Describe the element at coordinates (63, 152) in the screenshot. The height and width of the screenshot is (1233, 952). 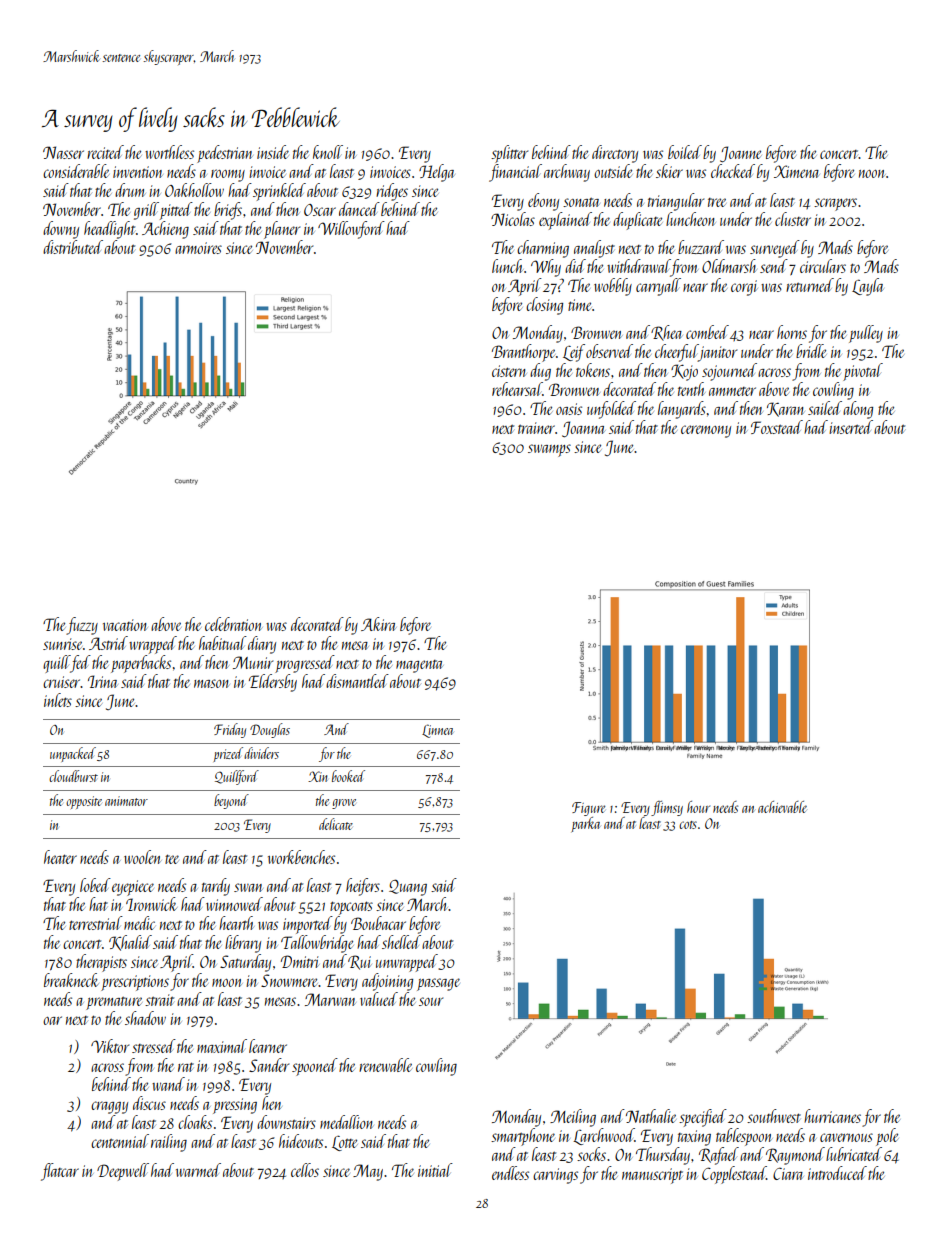
I see `Nasser` at that location.
